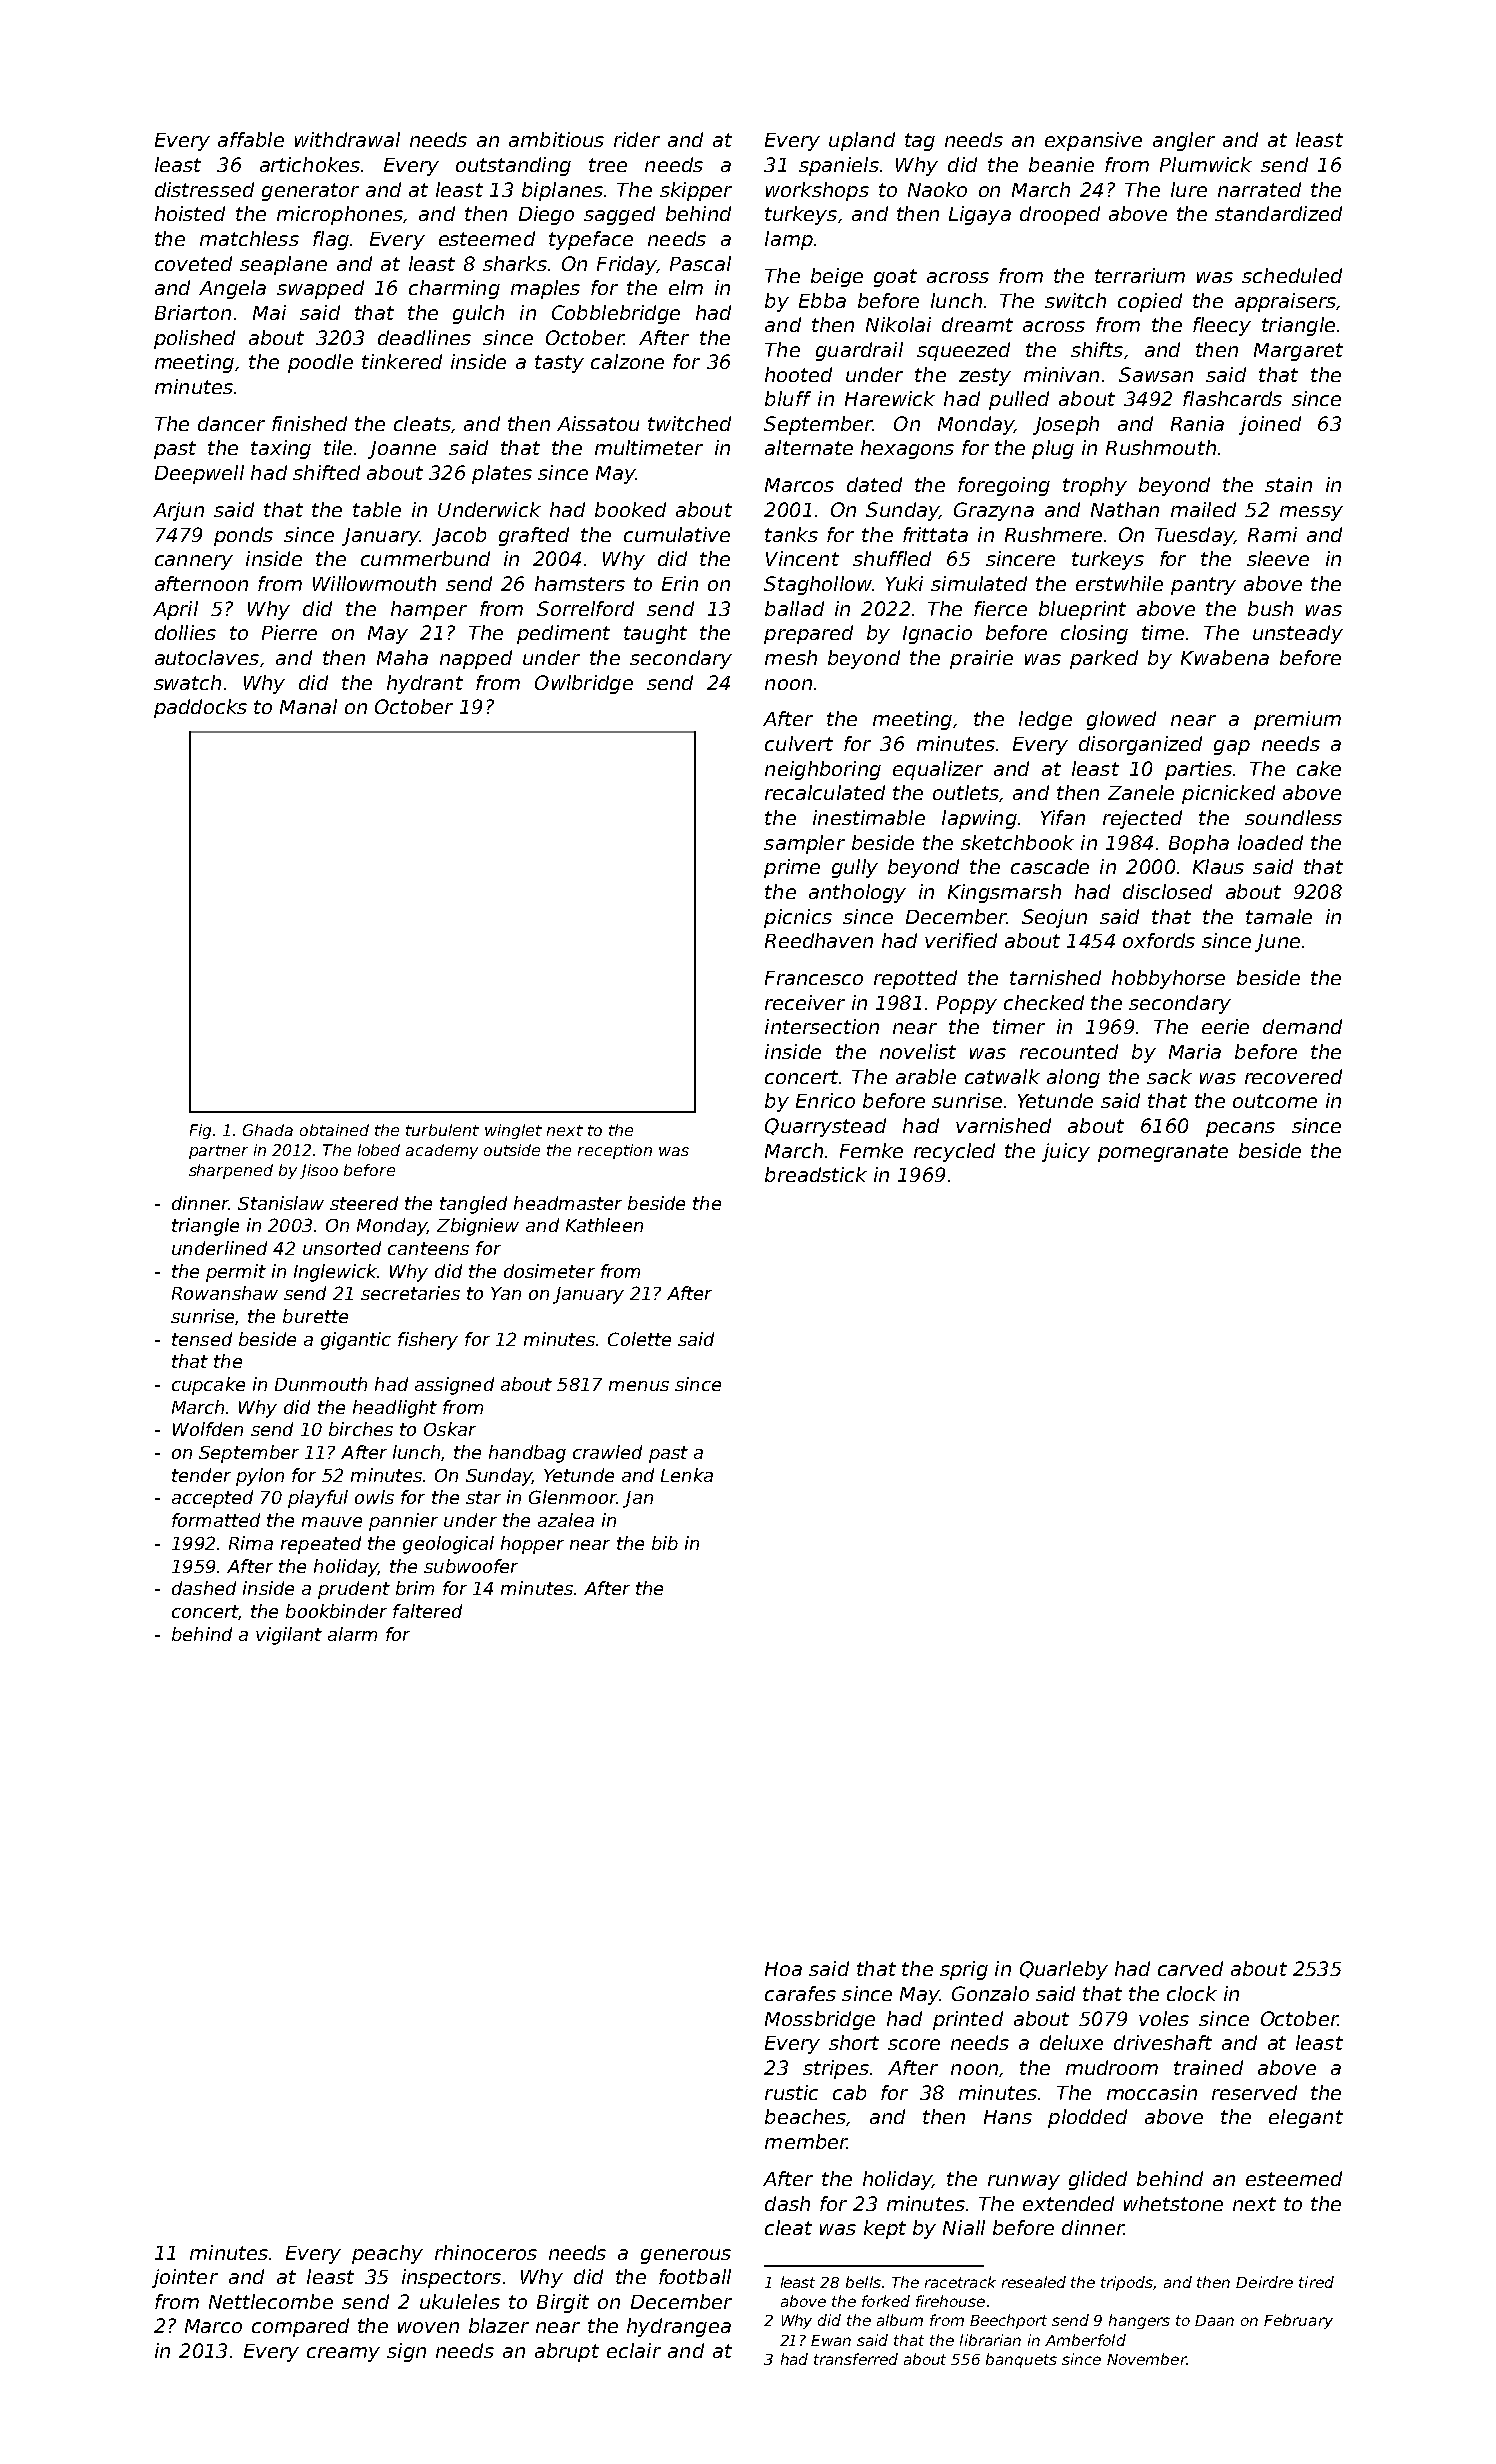 The height and width of the screenshot is (2464, 1496). I want to click on ukuleles, so click(460, 2301).
